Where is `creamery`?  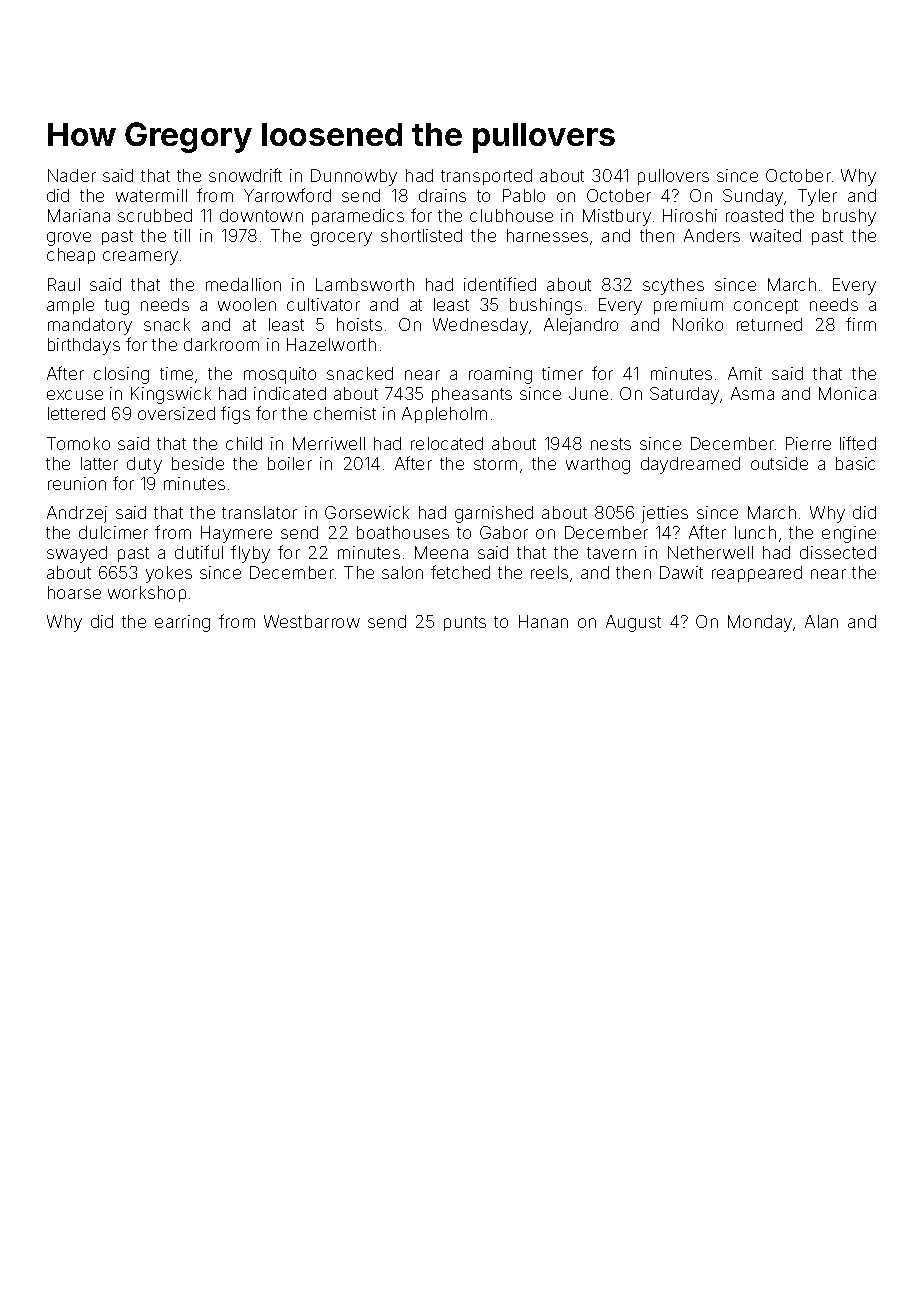 creamery is located at coordinates (140, 258).
